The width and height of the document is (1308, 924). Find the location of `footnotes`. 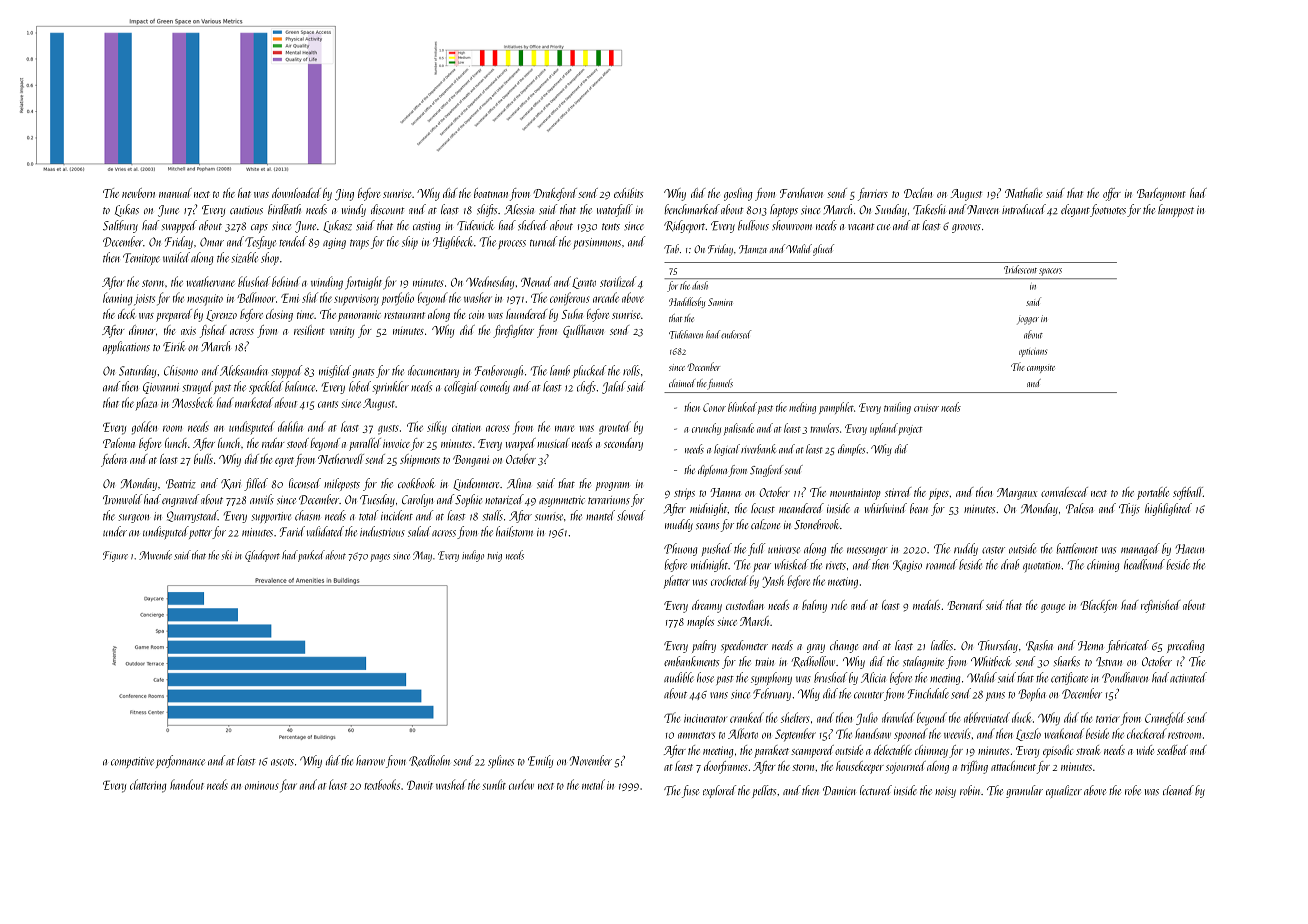

footnotes is located at coordinates (1108, 210).
